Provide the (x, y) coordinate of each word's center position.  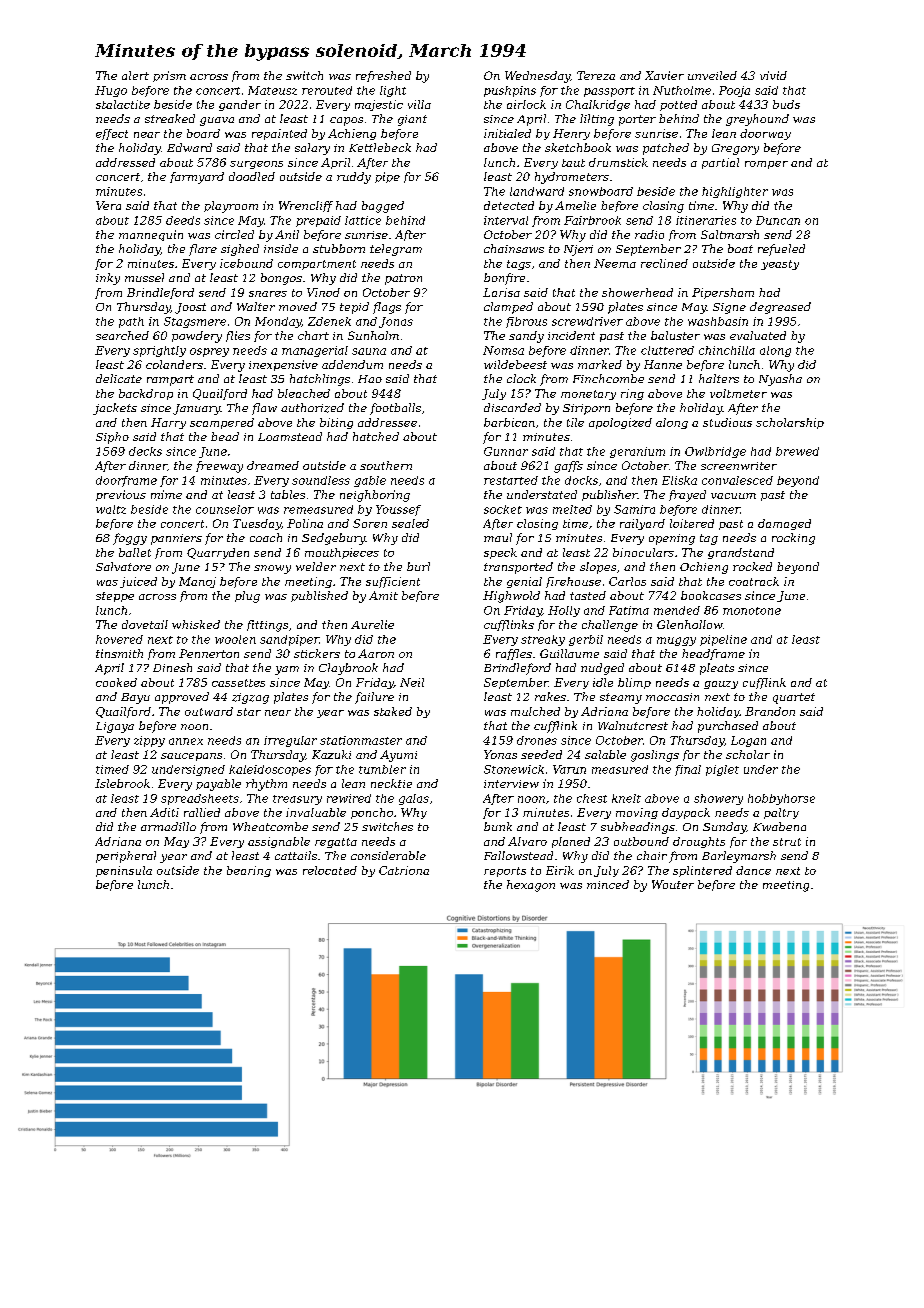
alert (135, 75)
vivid (773, 75)
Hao (370, 379)
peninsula (124, 871)
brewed (797, 451)
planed (571, 842)
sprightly (159, 351)
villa (419, 104)
